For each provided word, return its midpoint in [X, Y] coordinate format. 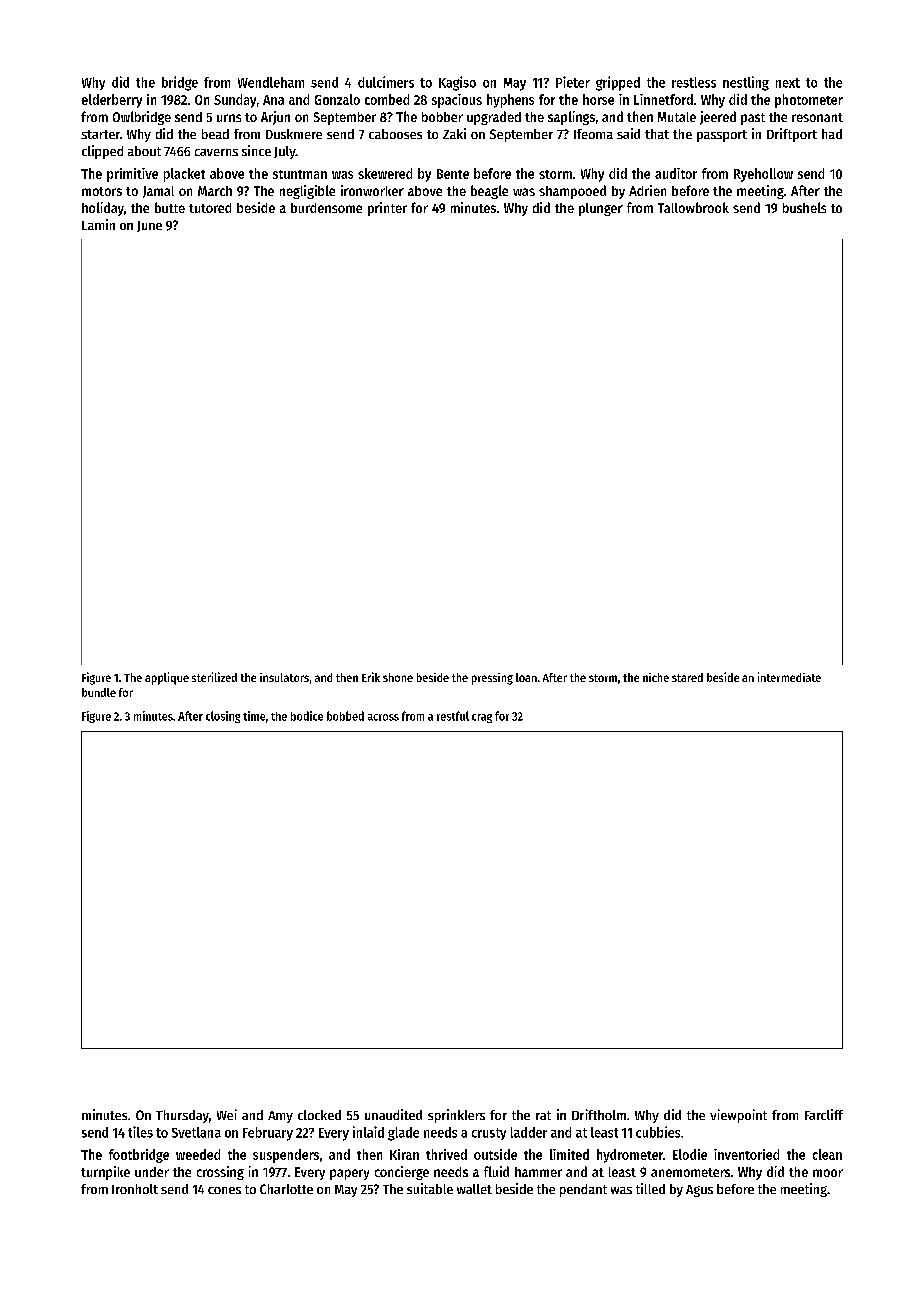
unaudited [393, 1114]
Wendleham [271, 82]
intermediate [789, 677]
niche [656, 677]
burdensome [326, 208]
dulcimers [386, 82]
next [788, 83]
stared [687, 677]
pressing [492, 679]
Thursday [182, 1116]
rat [543, 1115]
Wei [227, 1114]
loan [526, 677]
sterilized [214, 677]
